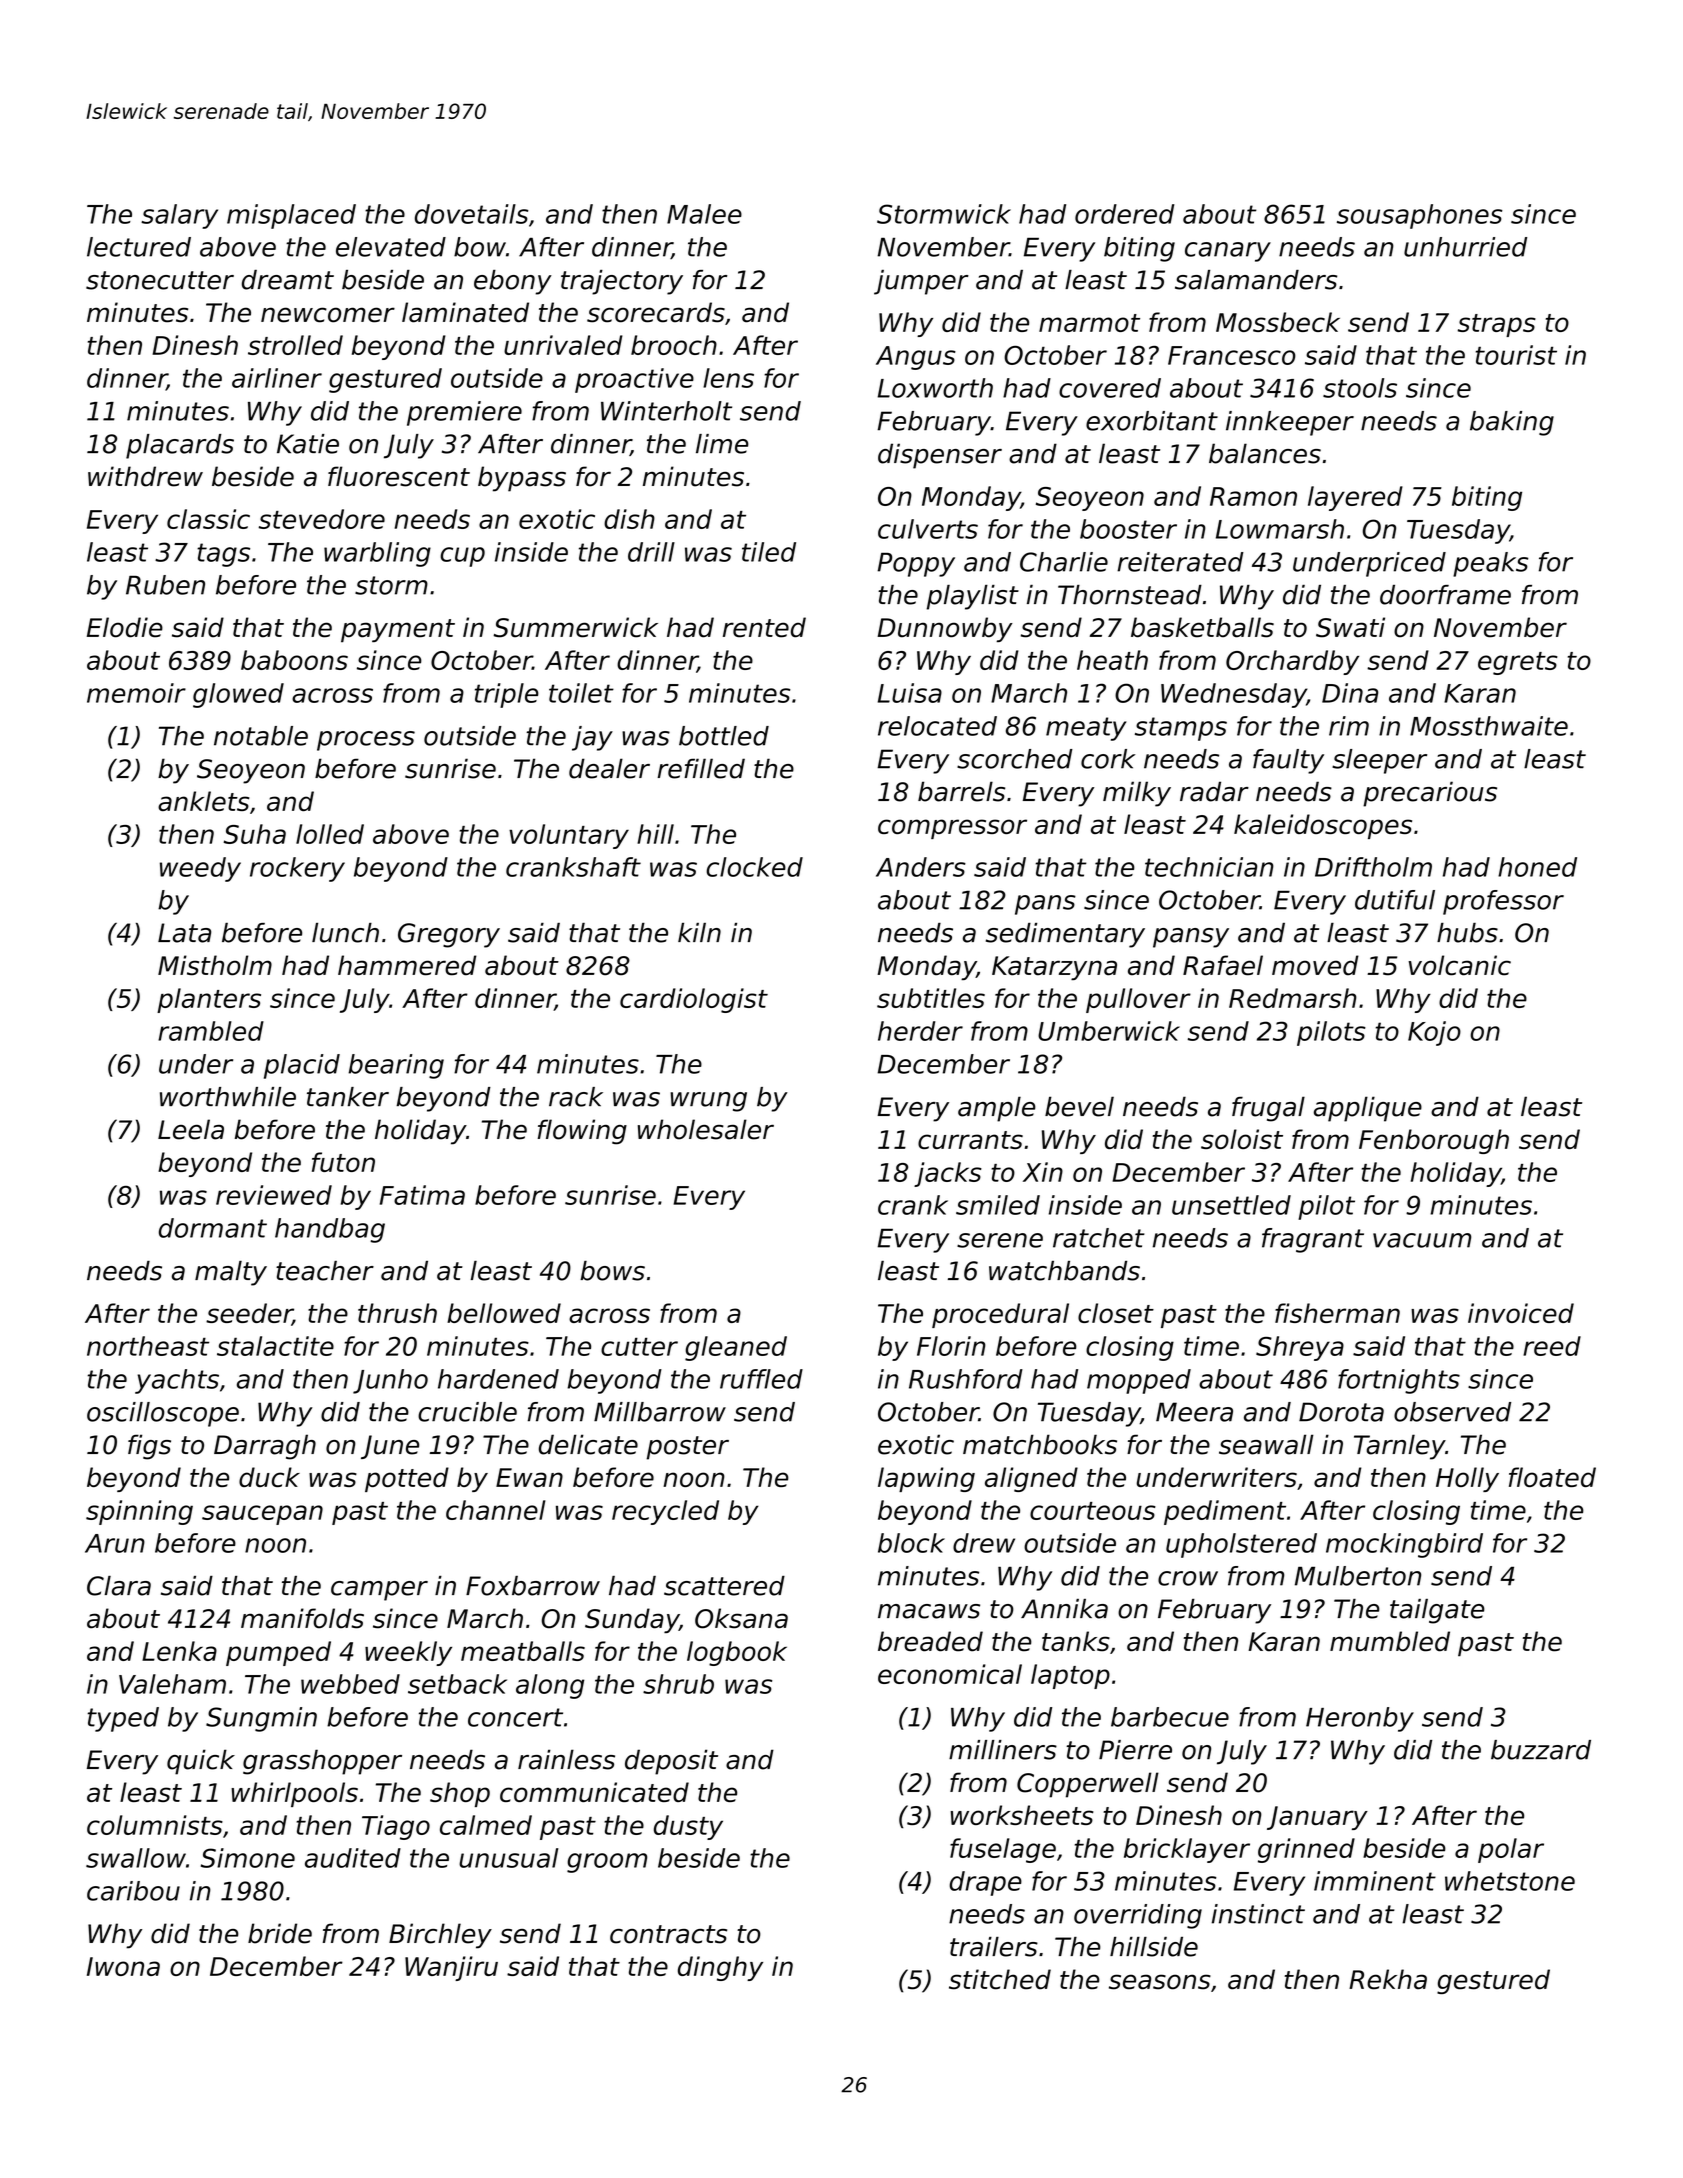  What do you see at coordinates (291, 216) in the screenshot?
I see `misplaced` at bounding box center [291, 216].
